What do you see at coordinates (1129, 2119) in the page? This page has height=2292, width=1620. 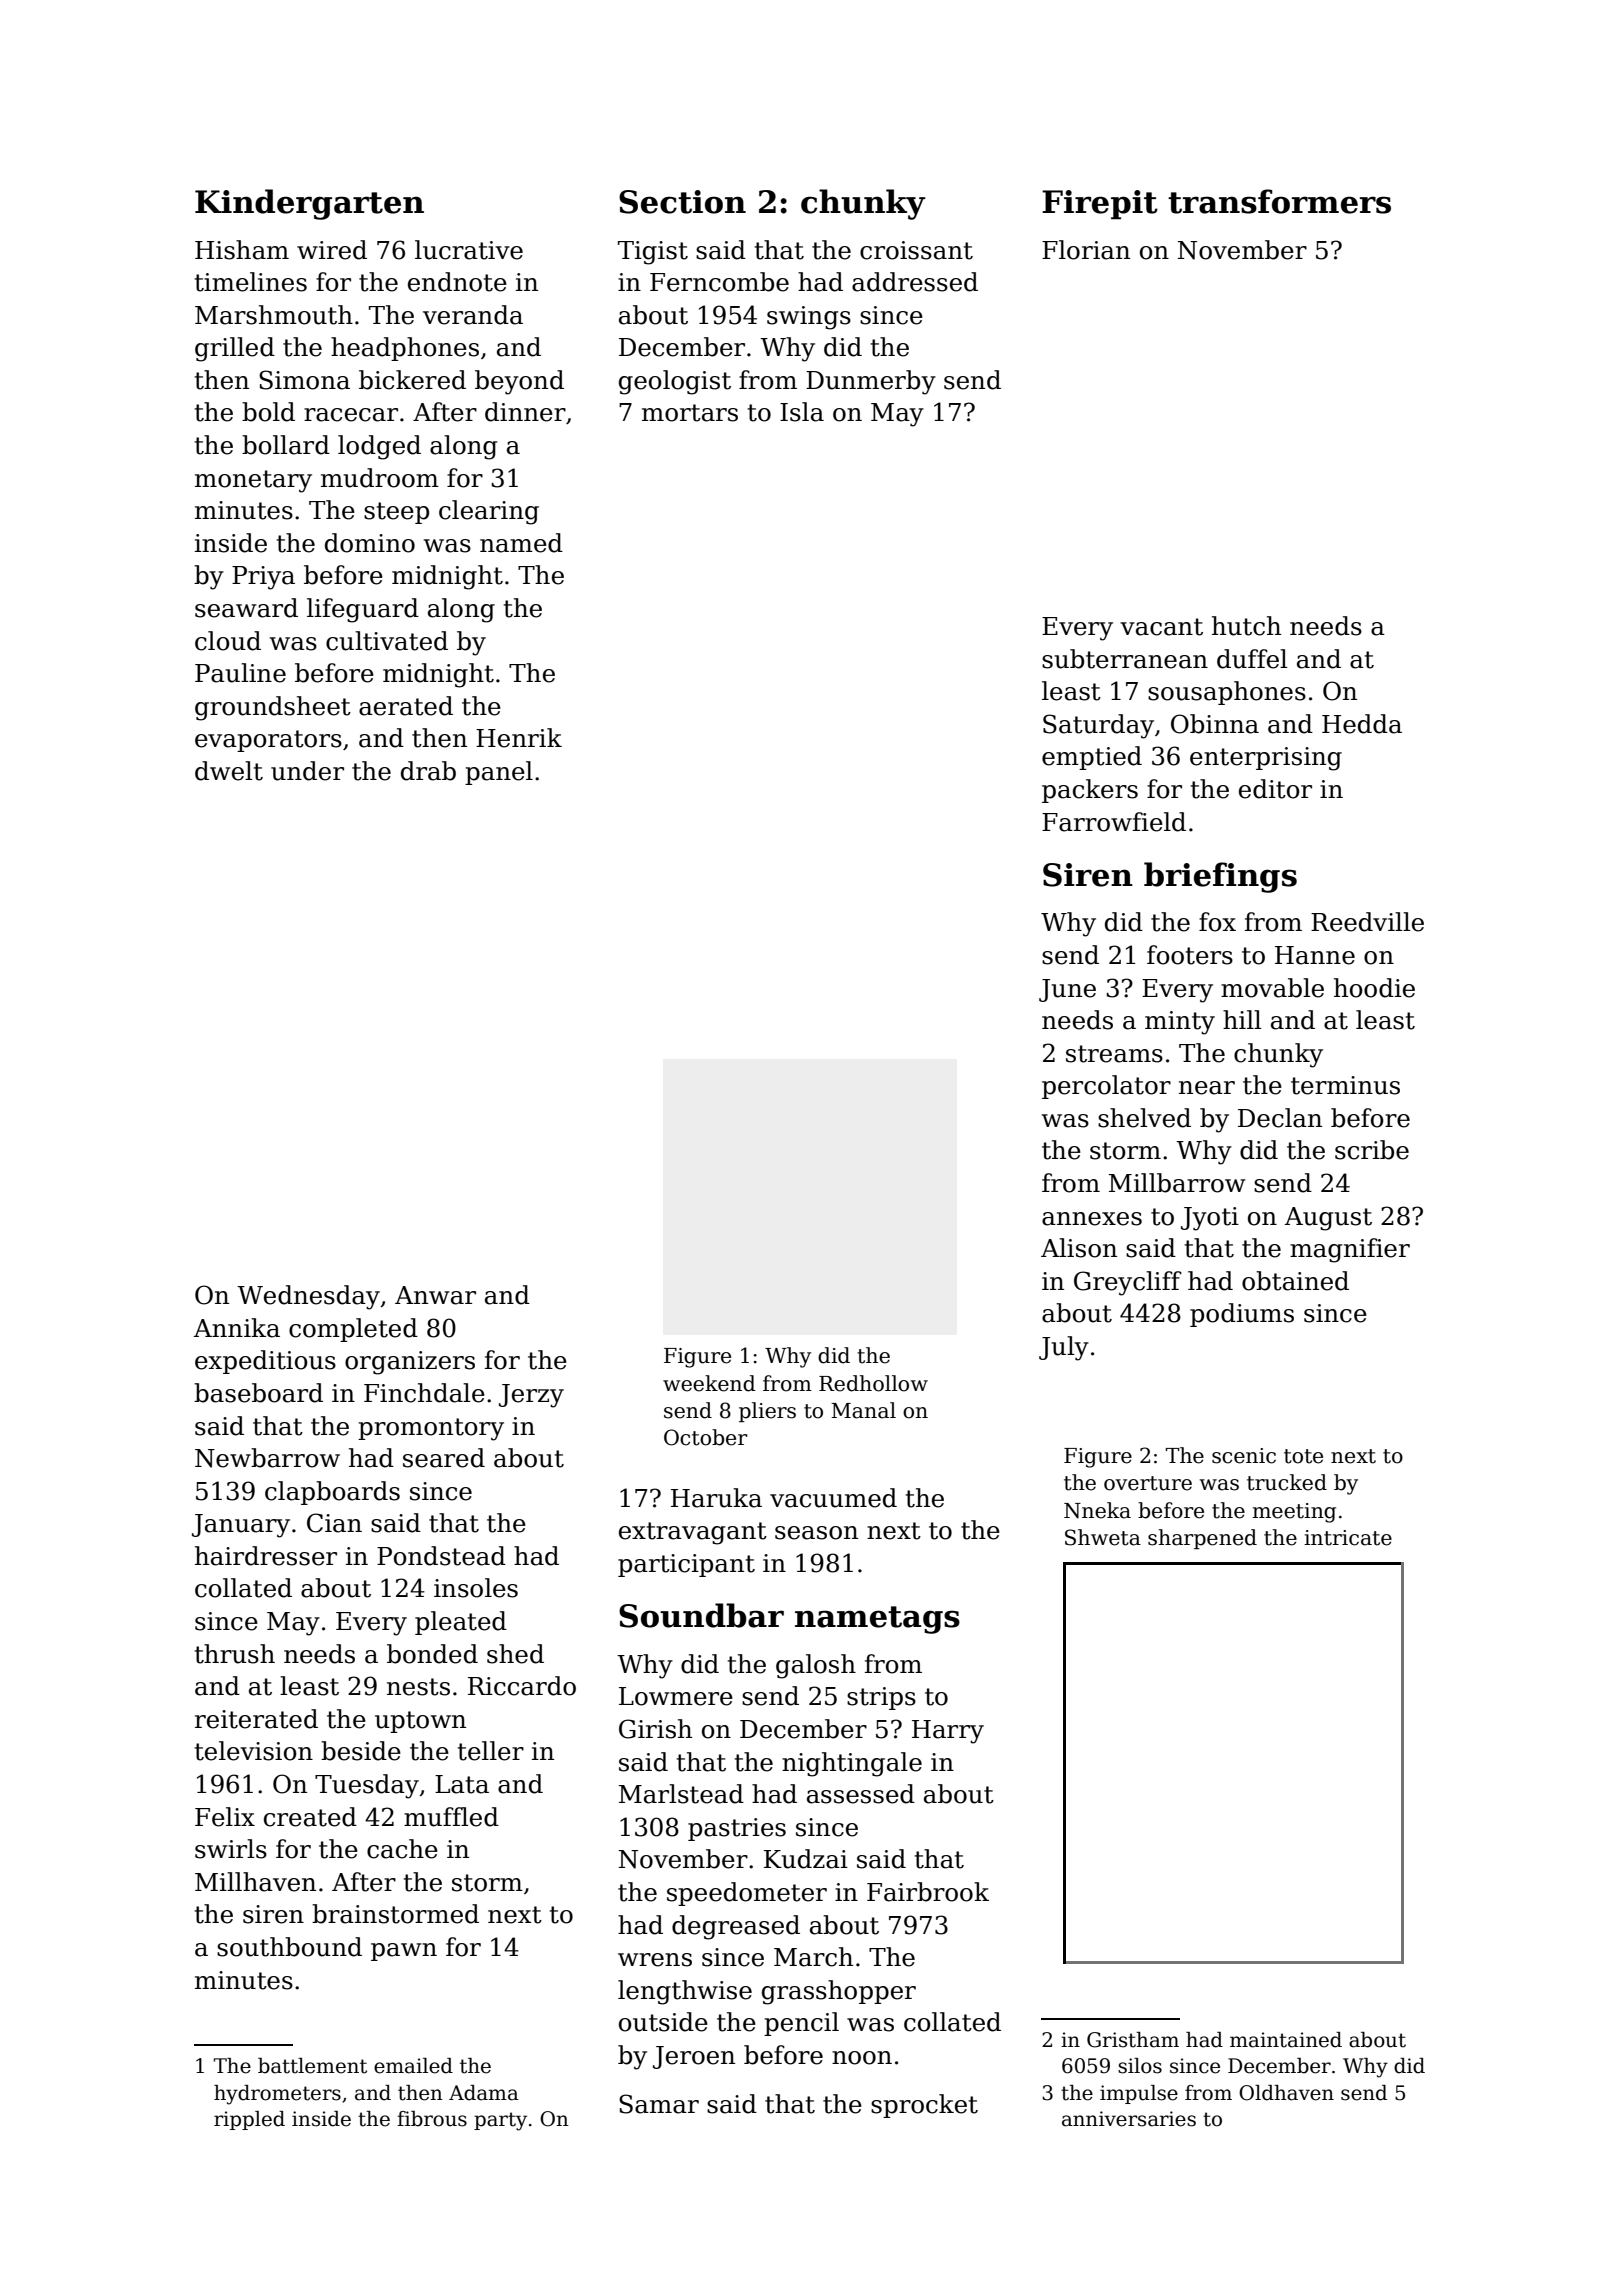 I see `anniversaries` at bounding box center [1129, 2119].
